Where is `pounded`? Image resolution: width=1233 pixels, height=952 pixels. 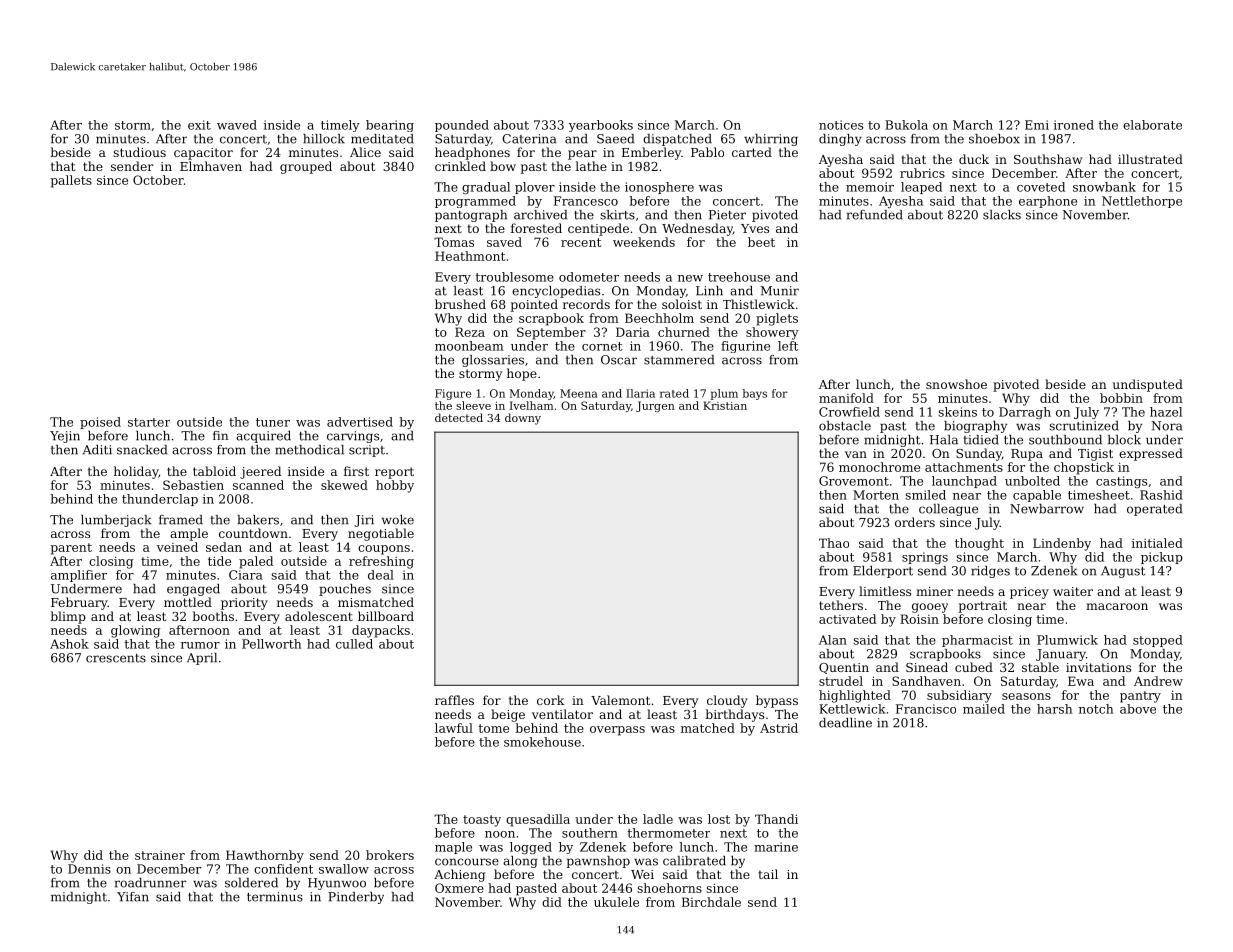 pounded is located at coordinates (462, 126).
